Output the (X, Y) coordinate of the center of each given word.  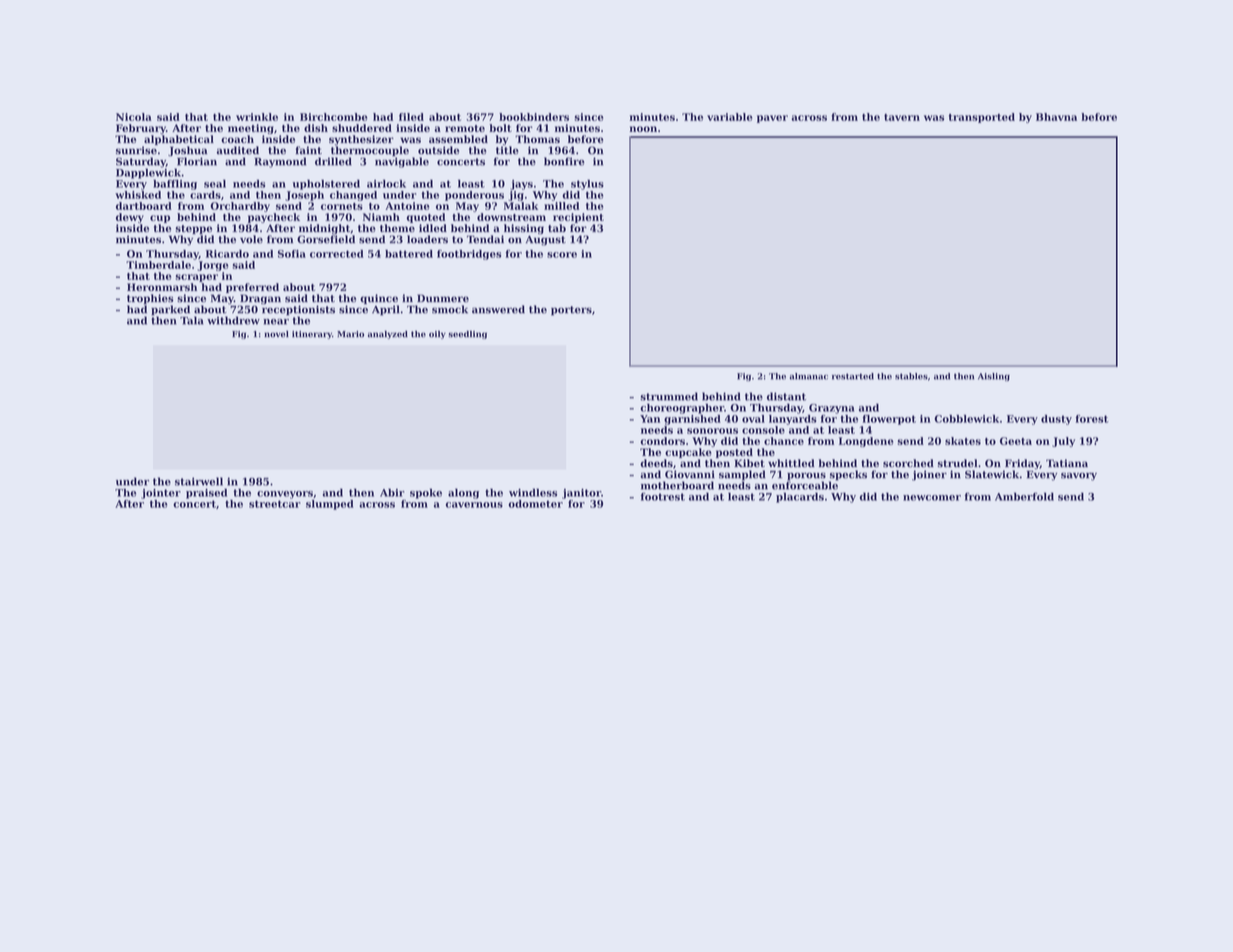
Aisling (994, 377)
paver (772, 119)
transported (982, 118)
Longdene (866, 442)
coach (237, 139)
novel (276, 334)
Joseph (304, 196)
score (562, 255)
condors (662, 441)
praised (206, 493)
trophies (150, 299)
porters (571, 311)
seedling (467, 335)
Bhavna (1056, 117)
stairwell (199, 481)
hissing (524, 229)
